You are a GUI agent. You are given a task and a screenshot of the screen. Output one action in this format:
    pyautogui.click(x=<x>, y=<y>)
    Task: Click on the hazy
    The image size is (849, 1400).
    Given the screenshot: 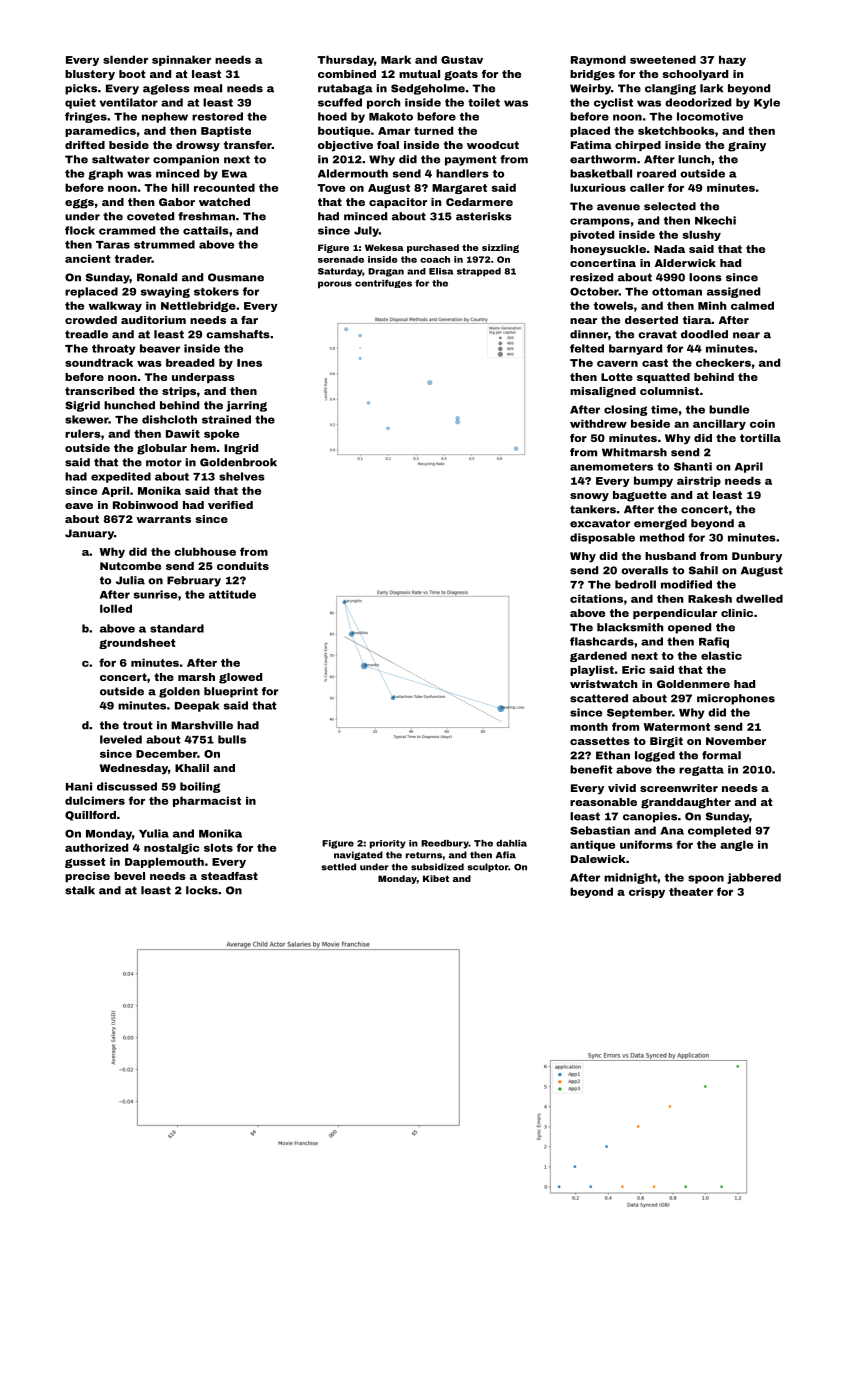 What is the action you would take?
    pyautogui.click(x=732, y=60)
